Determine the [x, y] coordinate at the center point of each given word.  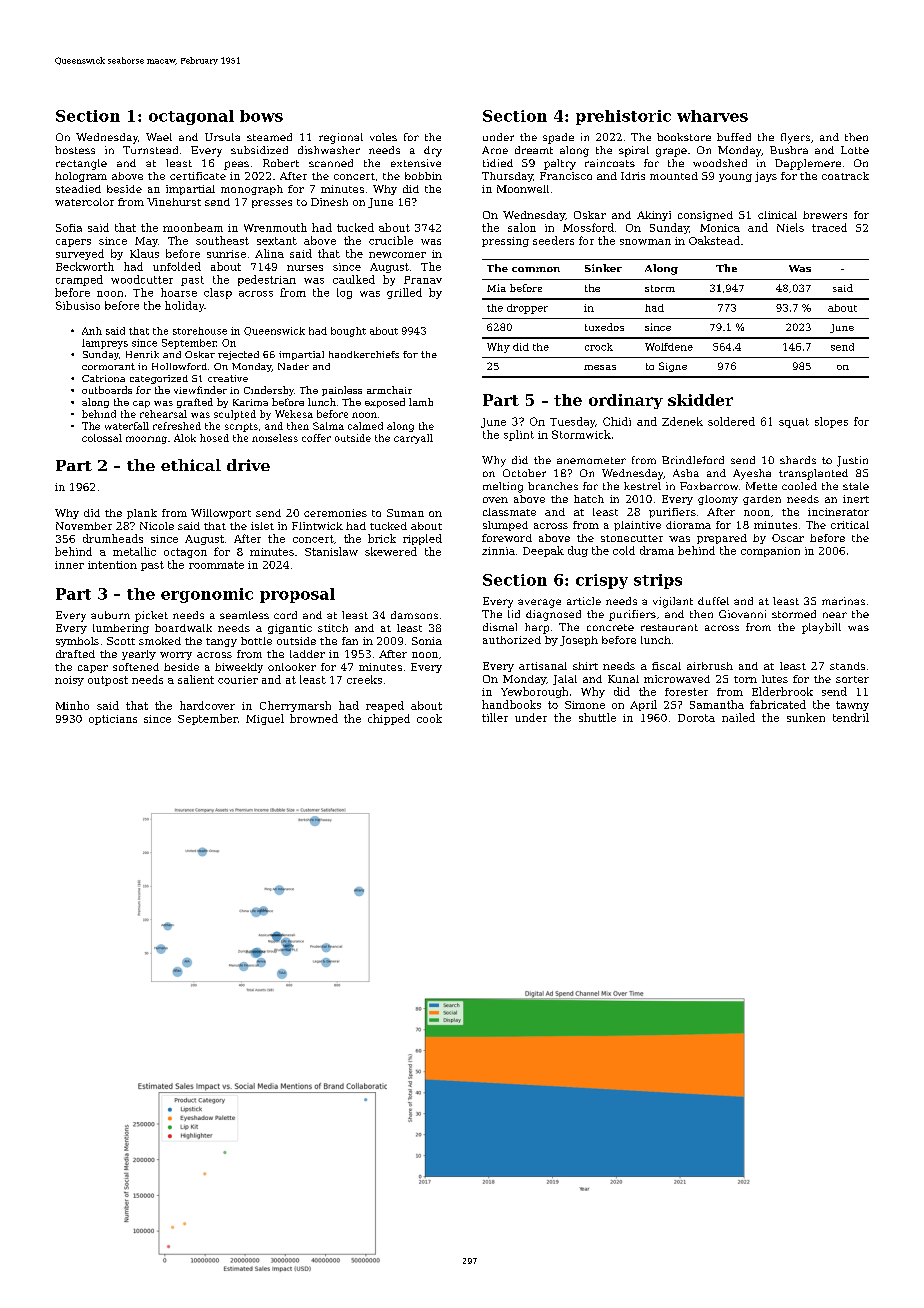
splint [519, 435]
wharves [712, 116]
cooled [799, 486]
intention [112, 565]
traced [829, 227]
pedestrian [267, 280]
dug [578, 551]
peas [236, 165]
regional [341, 138]
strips [658, 581]
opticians [113, 720]
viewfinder [200, 390]
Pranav [423, 280]
